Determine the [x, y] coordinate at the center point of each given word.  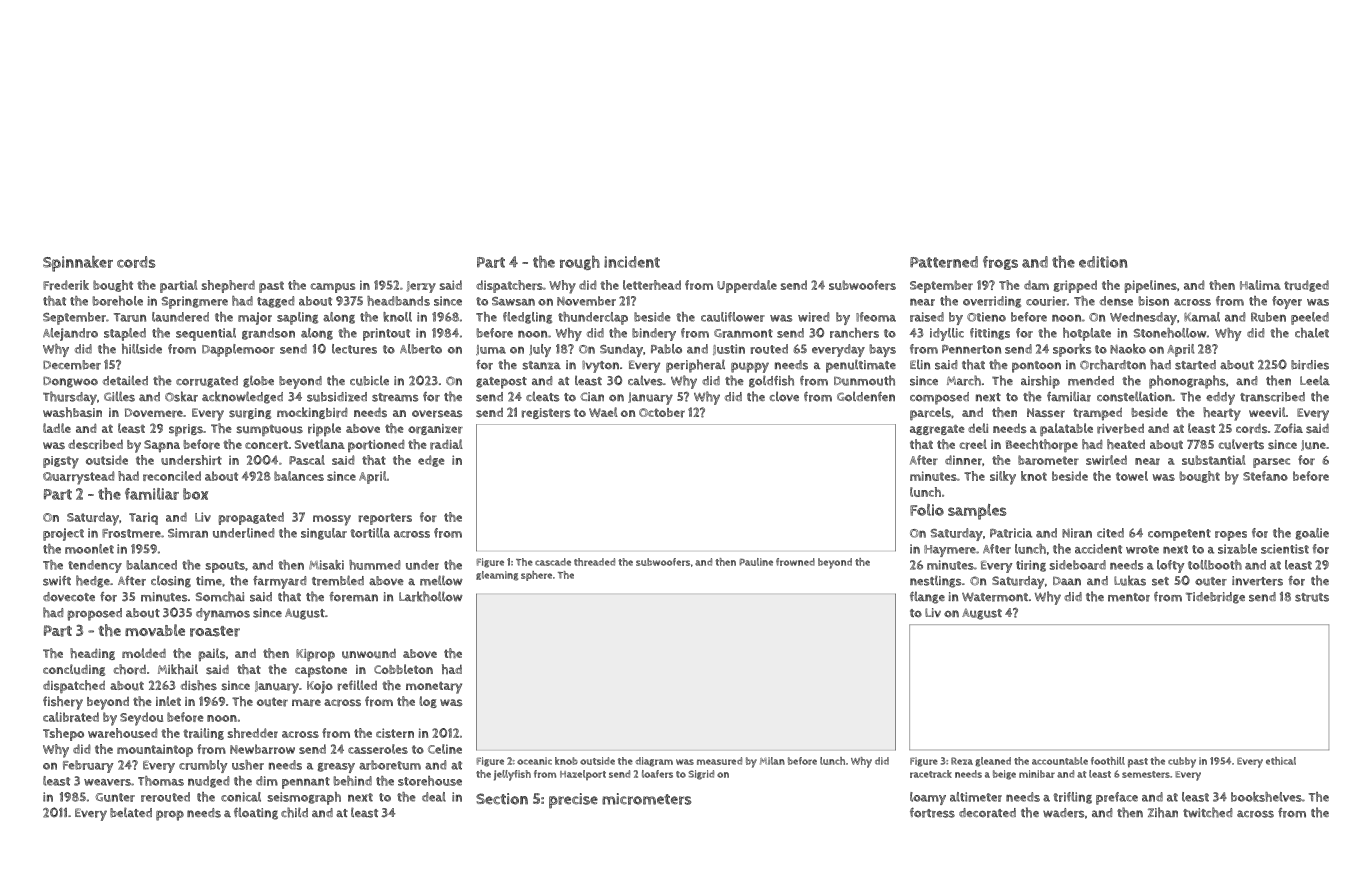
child [294, 812]
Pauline [756, 562]
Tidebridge [1215, 598]
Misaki [326, 565]
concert [266, 445]
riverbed [1120, 429]
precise [573, 801]
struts [1312, 597]
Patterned [944, 262]
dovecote [69, 597]
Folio [927, 510]
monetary [434, 688]
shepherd [228, 286]
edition [1103, 262]
